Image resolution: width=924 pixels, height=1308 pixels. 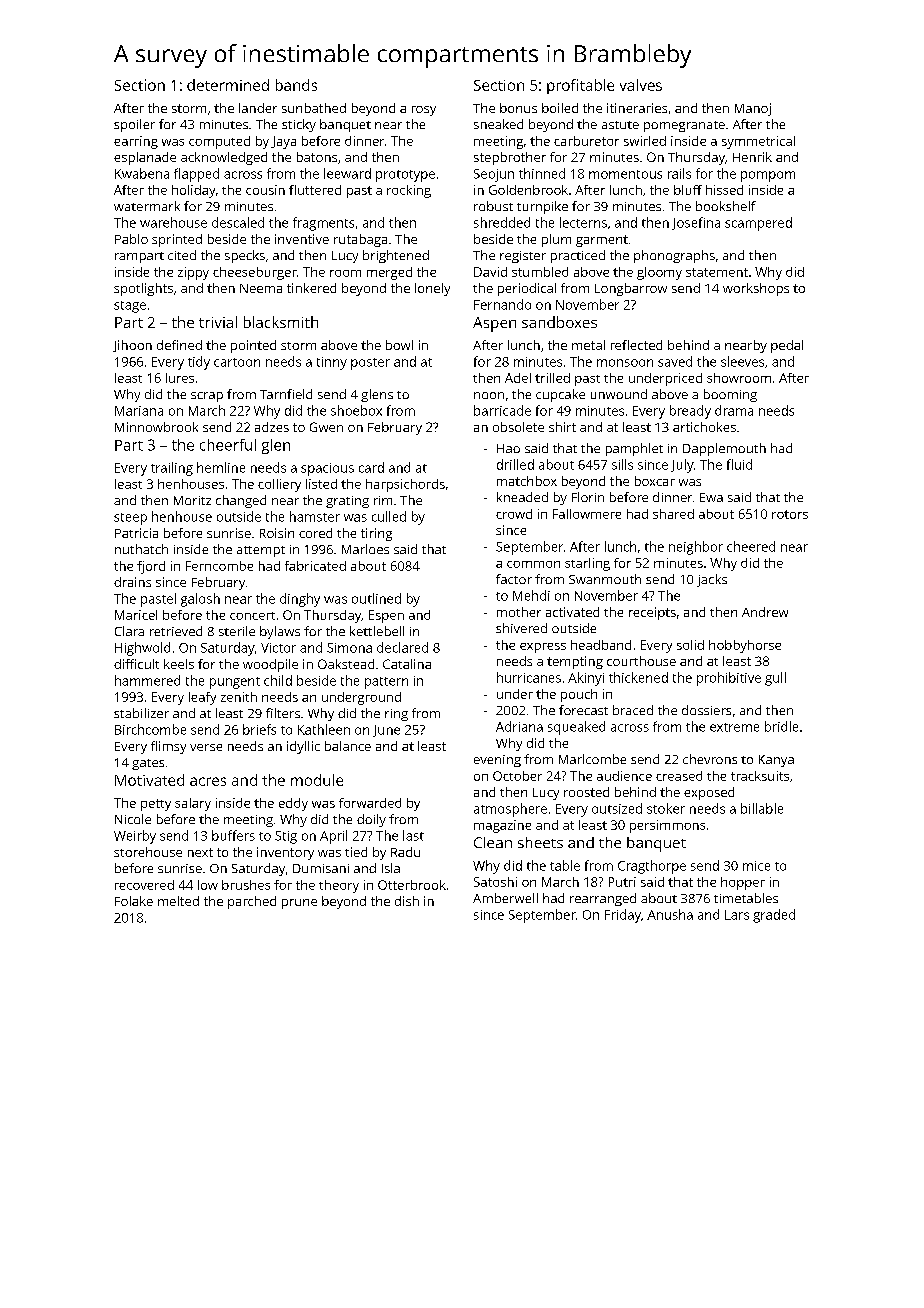 What do you see at coordinates (296, 85) in the screenshot?
I see `bands` at bounding box center [296, 85].
